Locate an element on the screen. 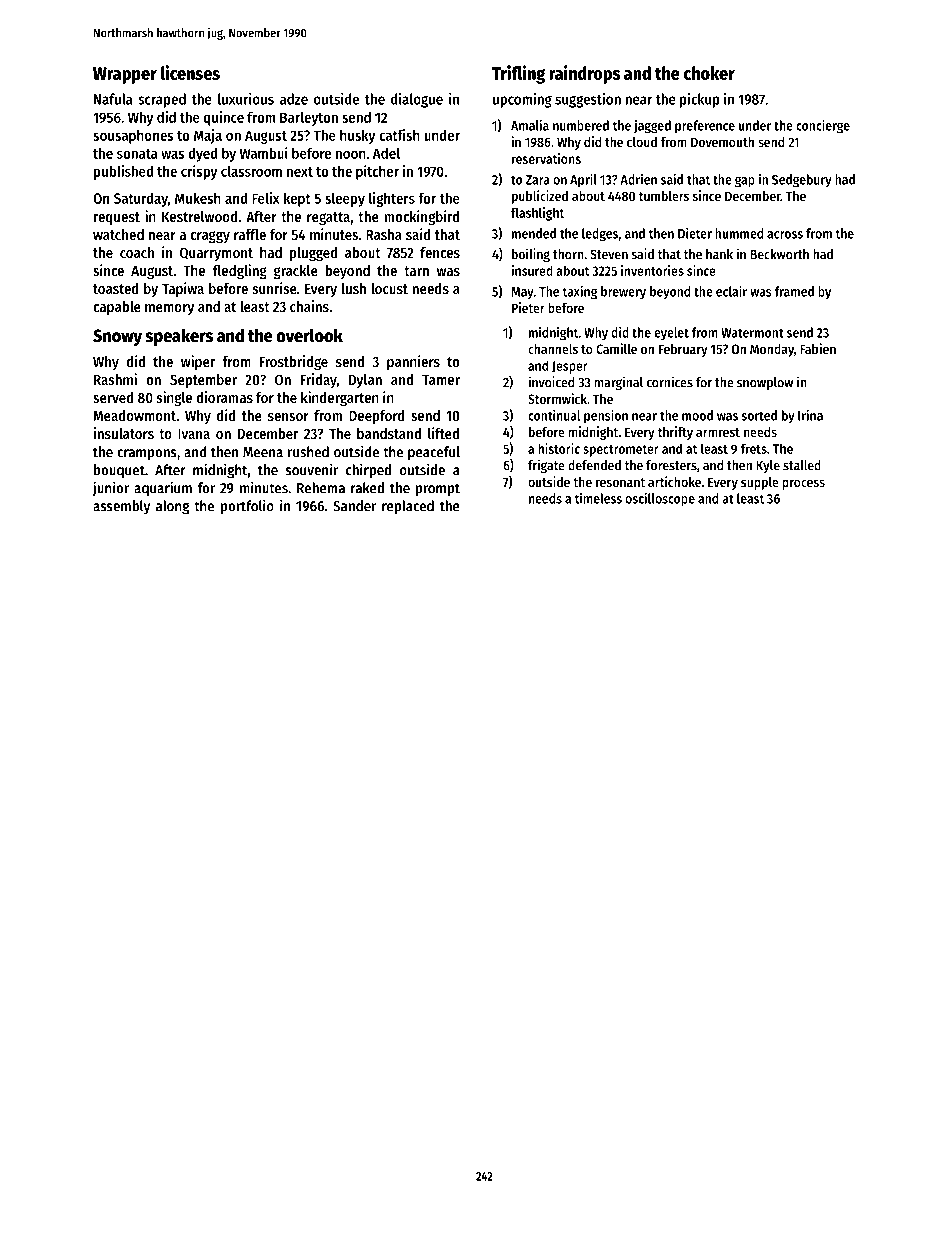 This screenshot has height=1233, width=952. Meena is located at coordinates (263, 452).
